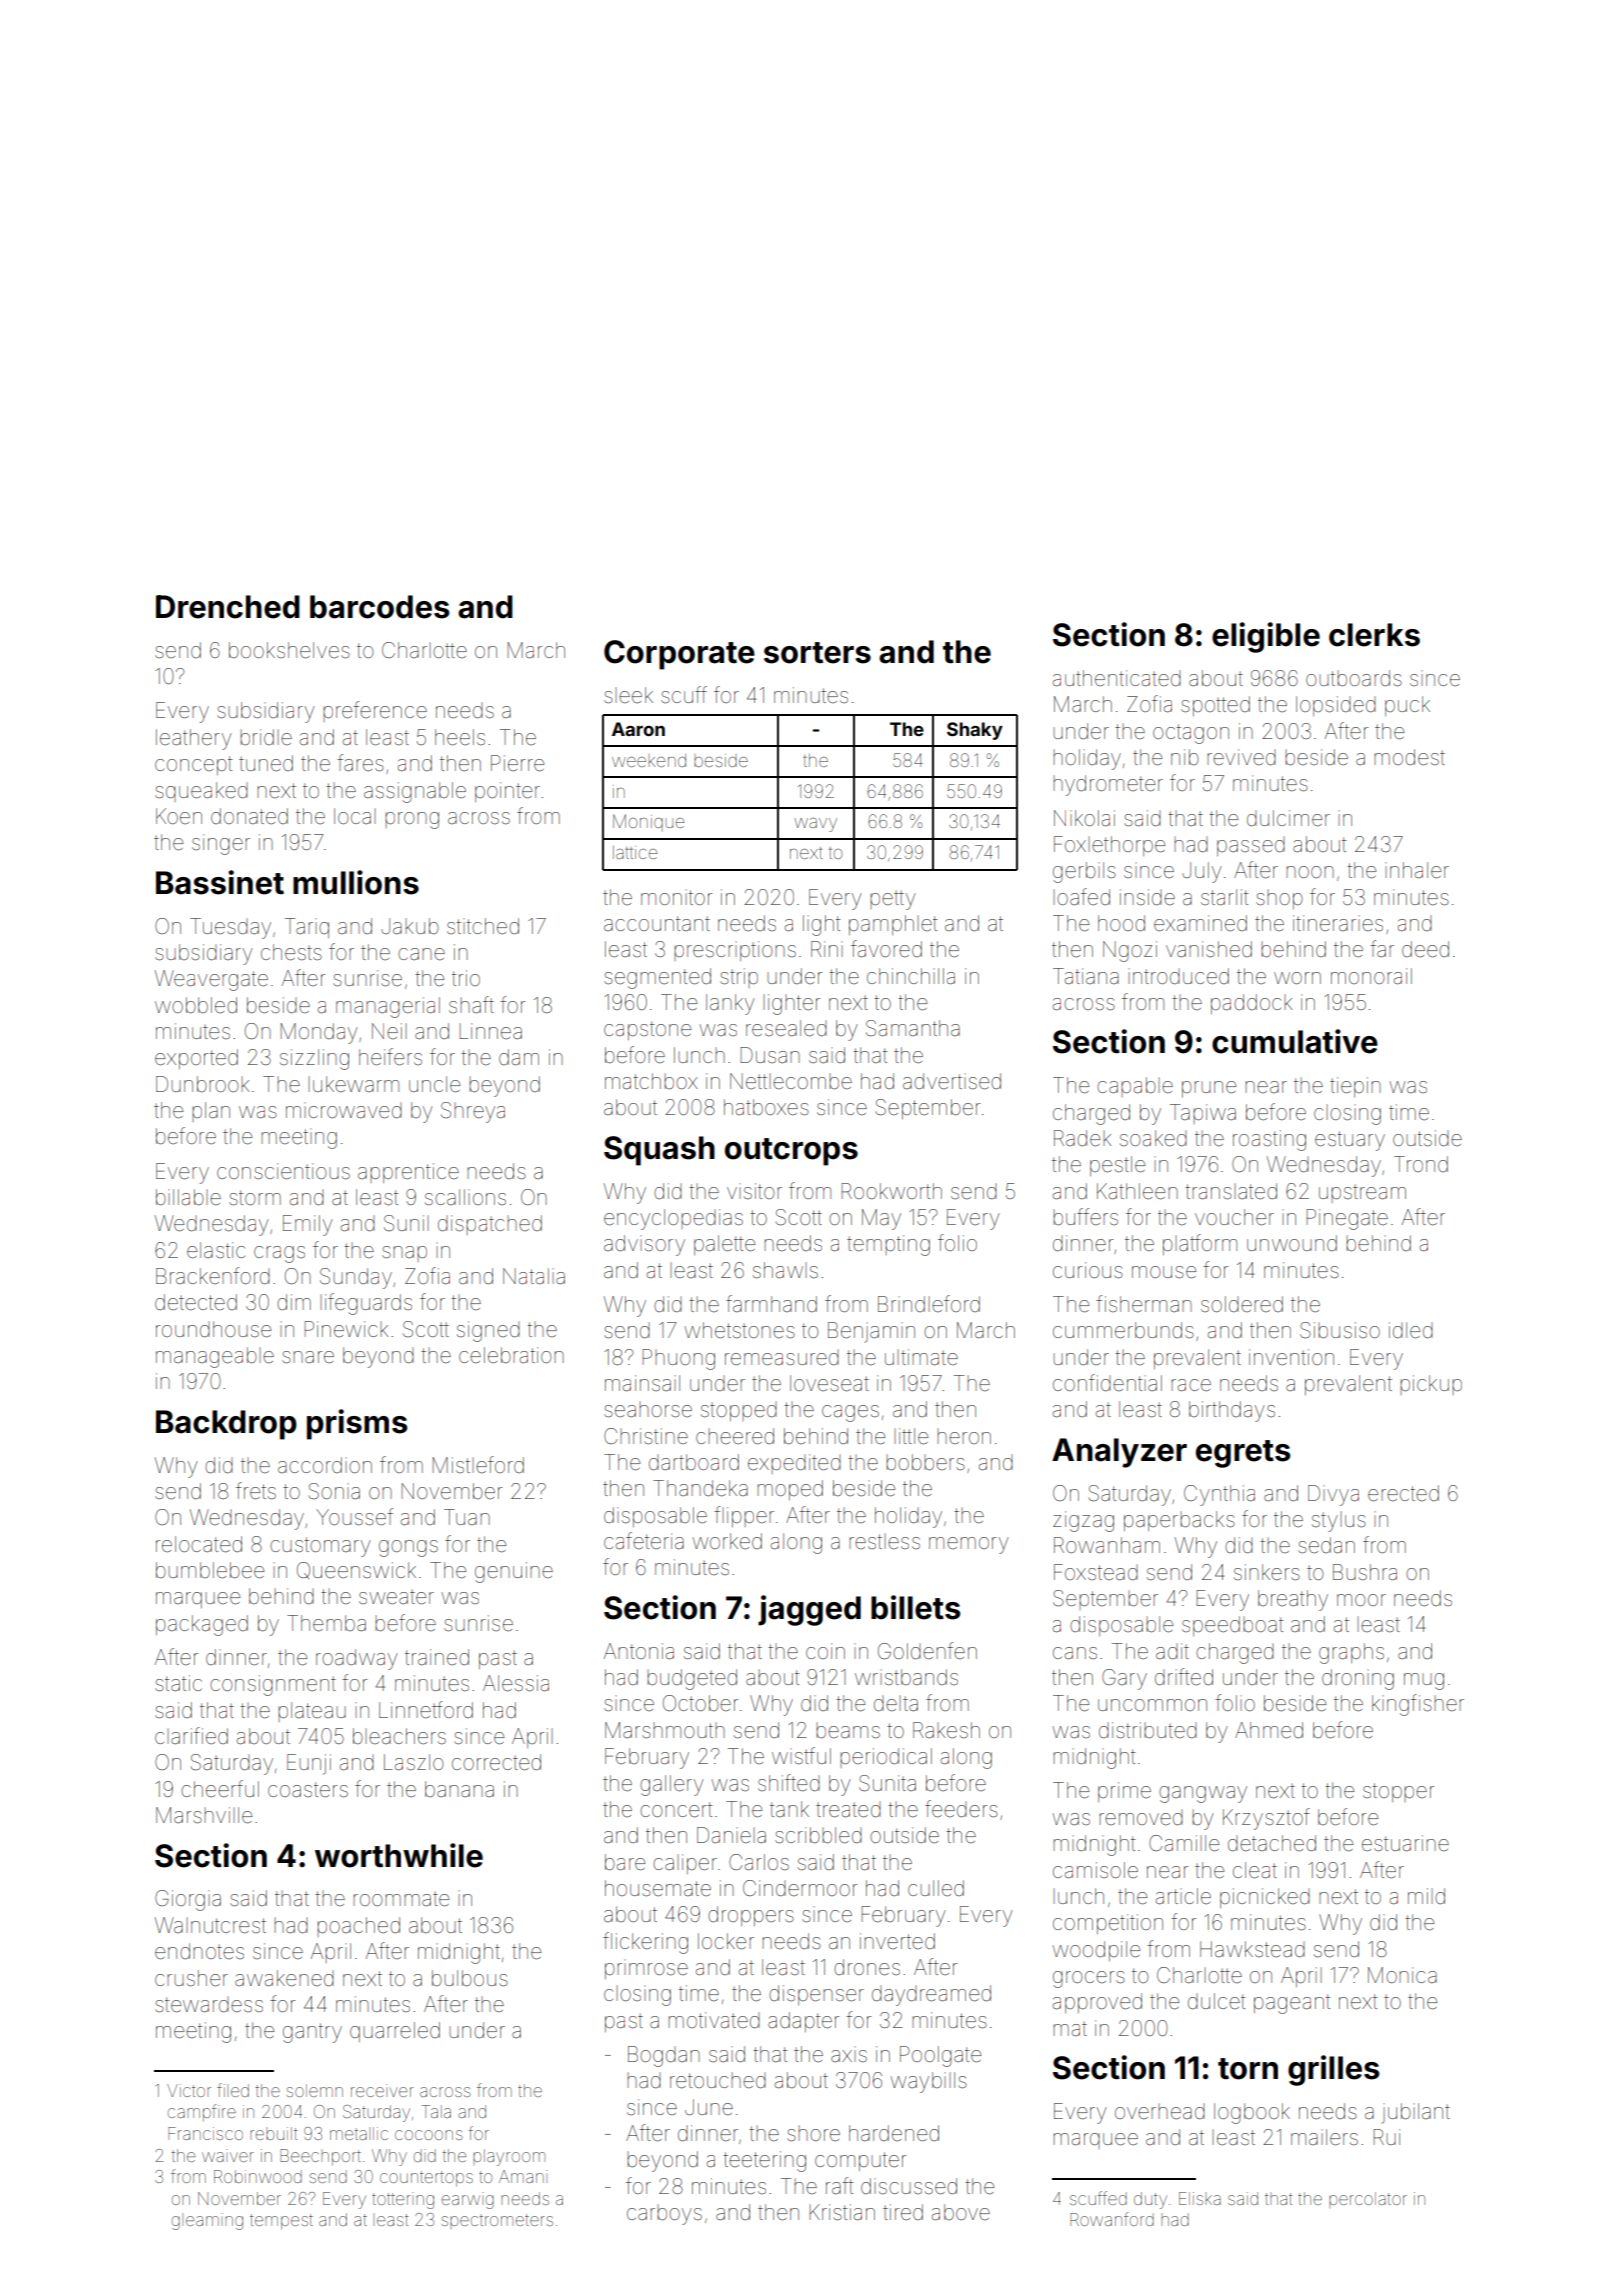  I want to click on bridle, so click(266, 737).
